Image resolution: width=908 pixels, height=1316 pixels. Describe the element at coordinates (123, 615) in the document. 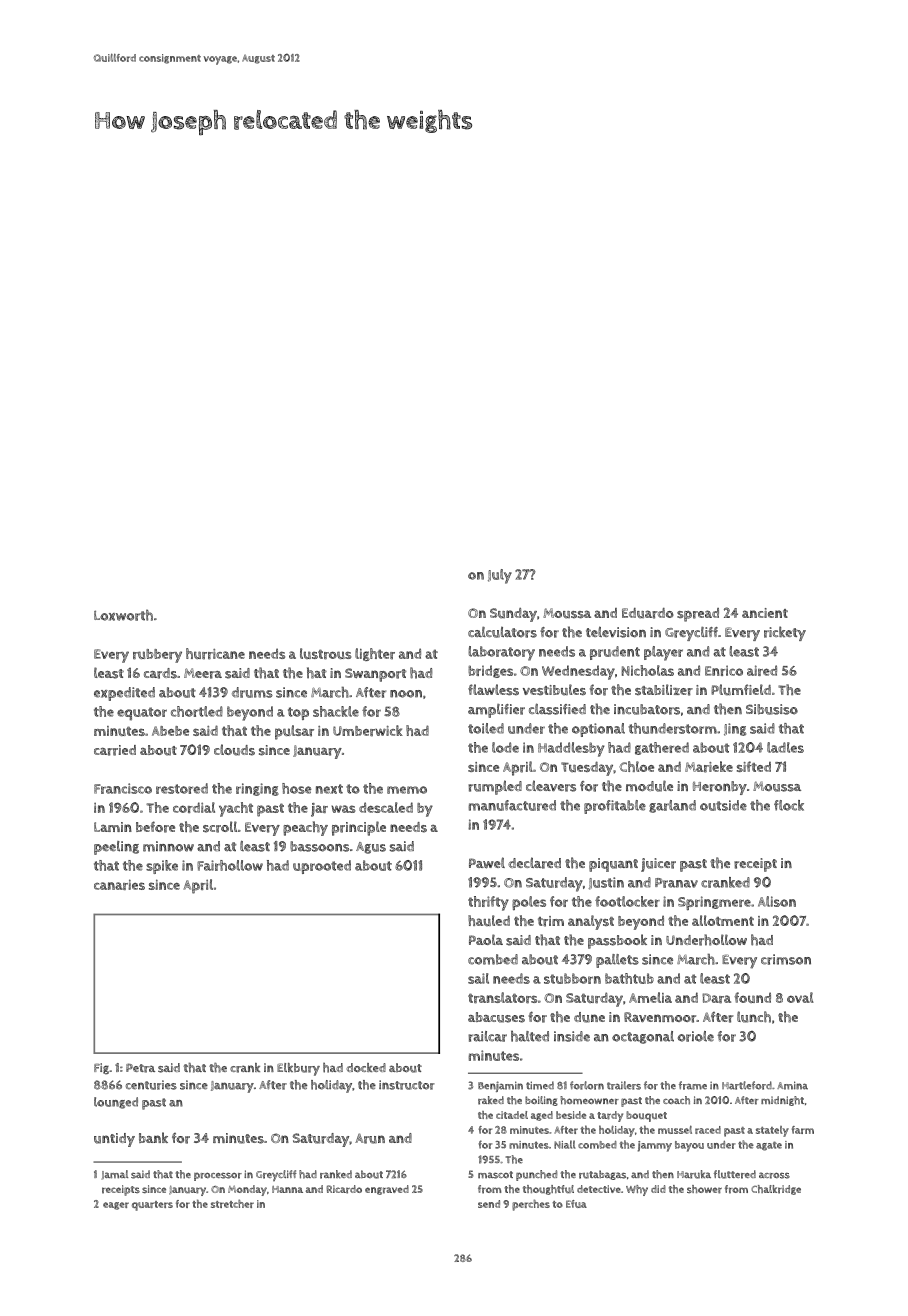

I see `Loxworth` at that location.
